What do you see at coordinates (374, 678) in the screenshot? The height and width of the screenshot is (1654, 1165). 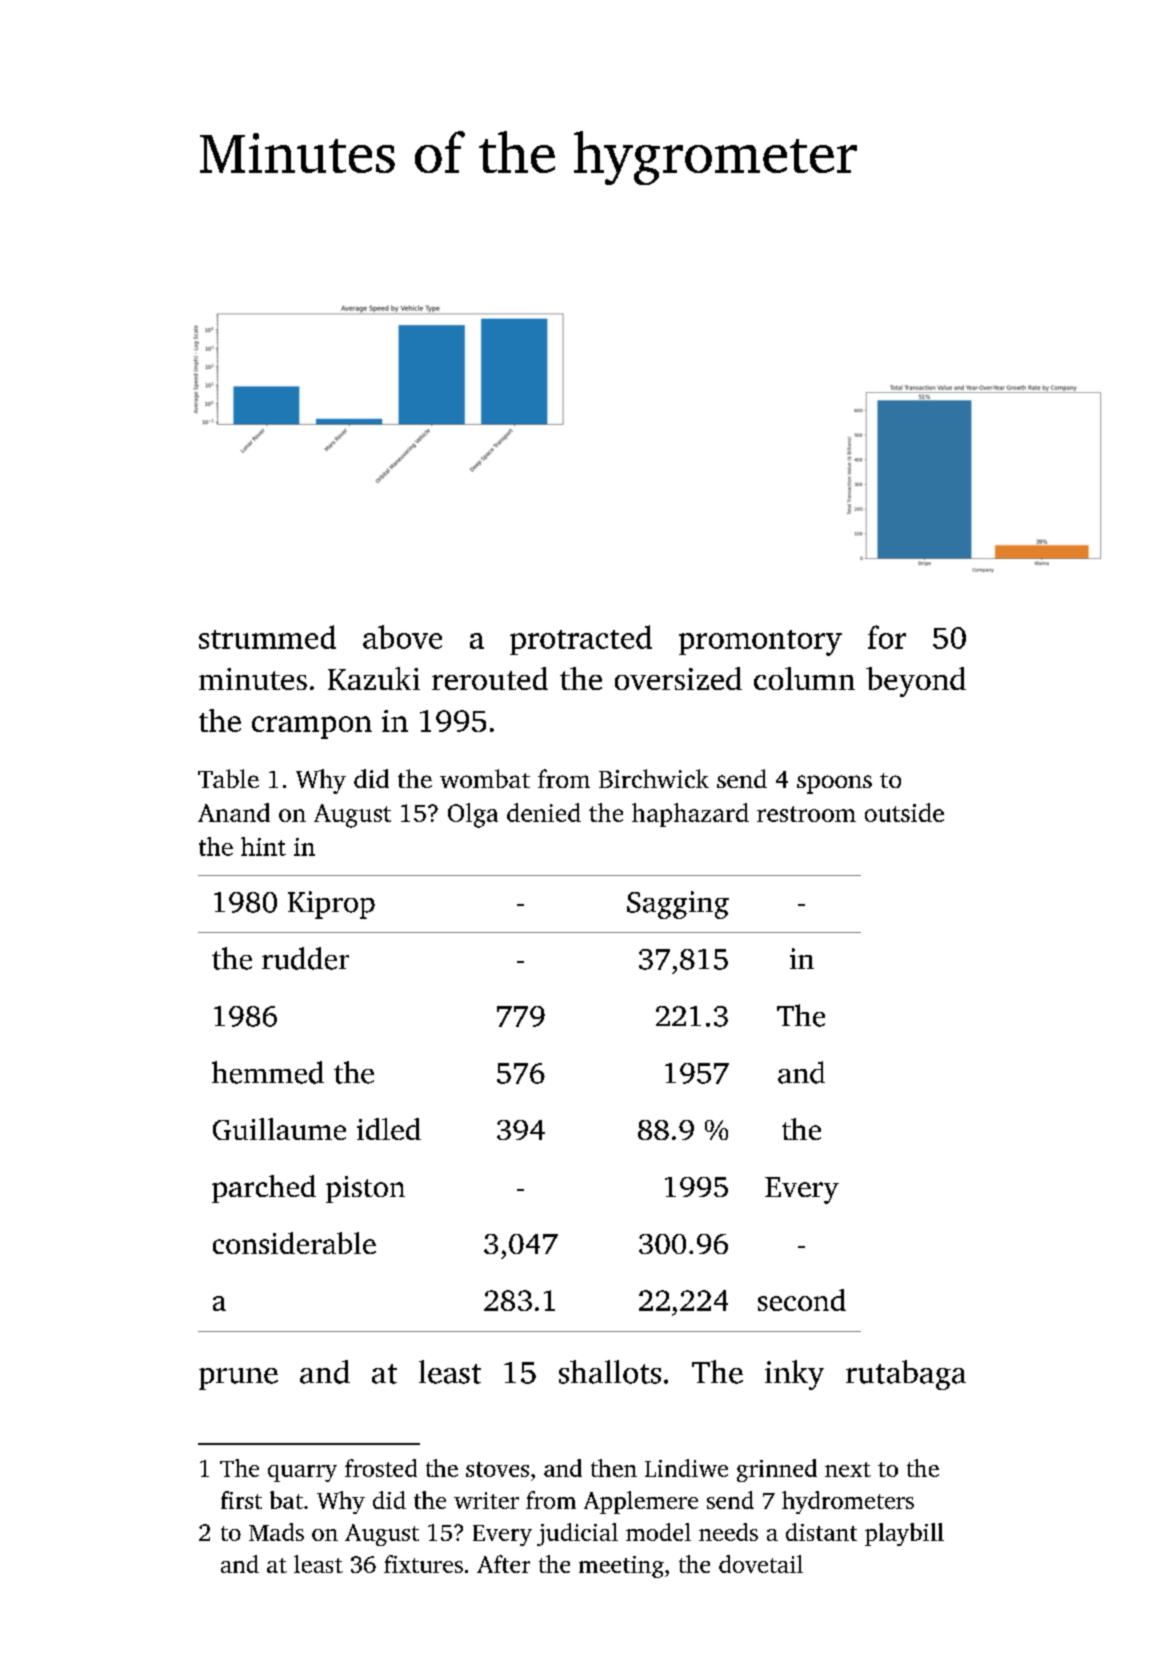 I see `Kazuki` at bounding box center [374, 678].
